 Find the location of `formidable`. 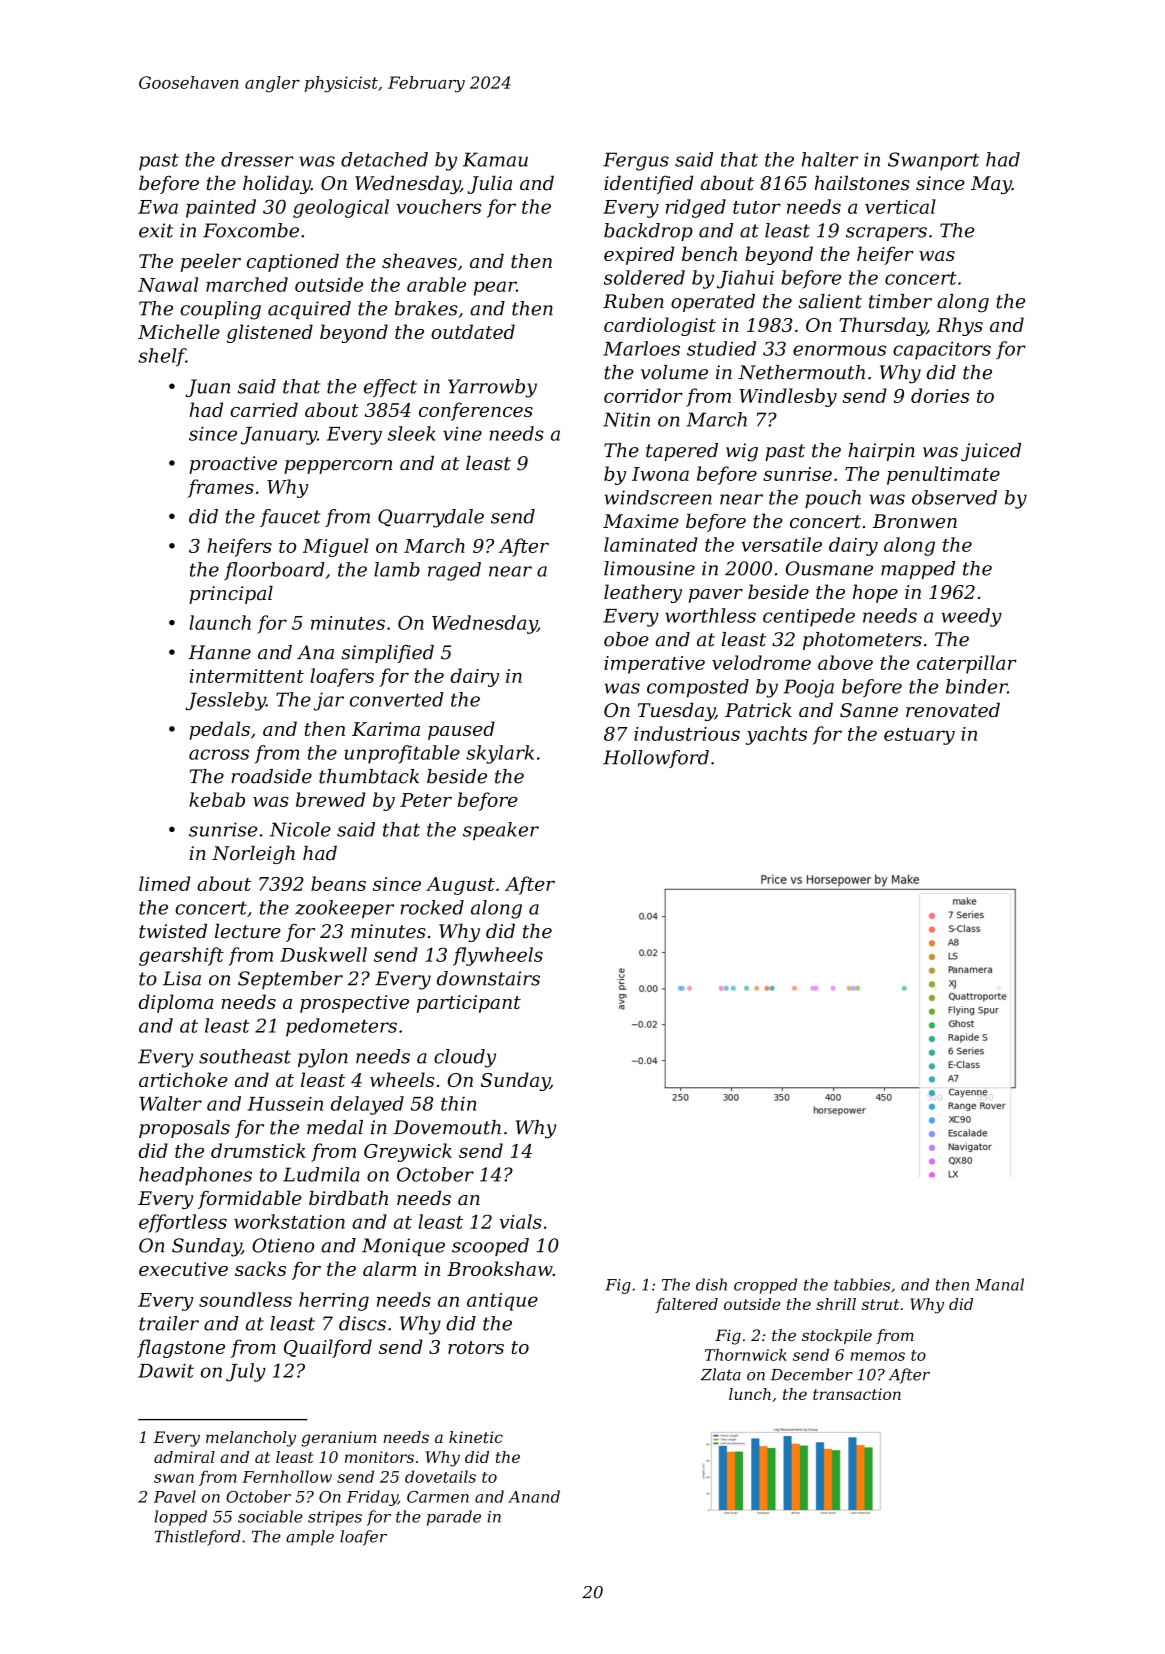

formidable is located at coordinates (250, 1199).
